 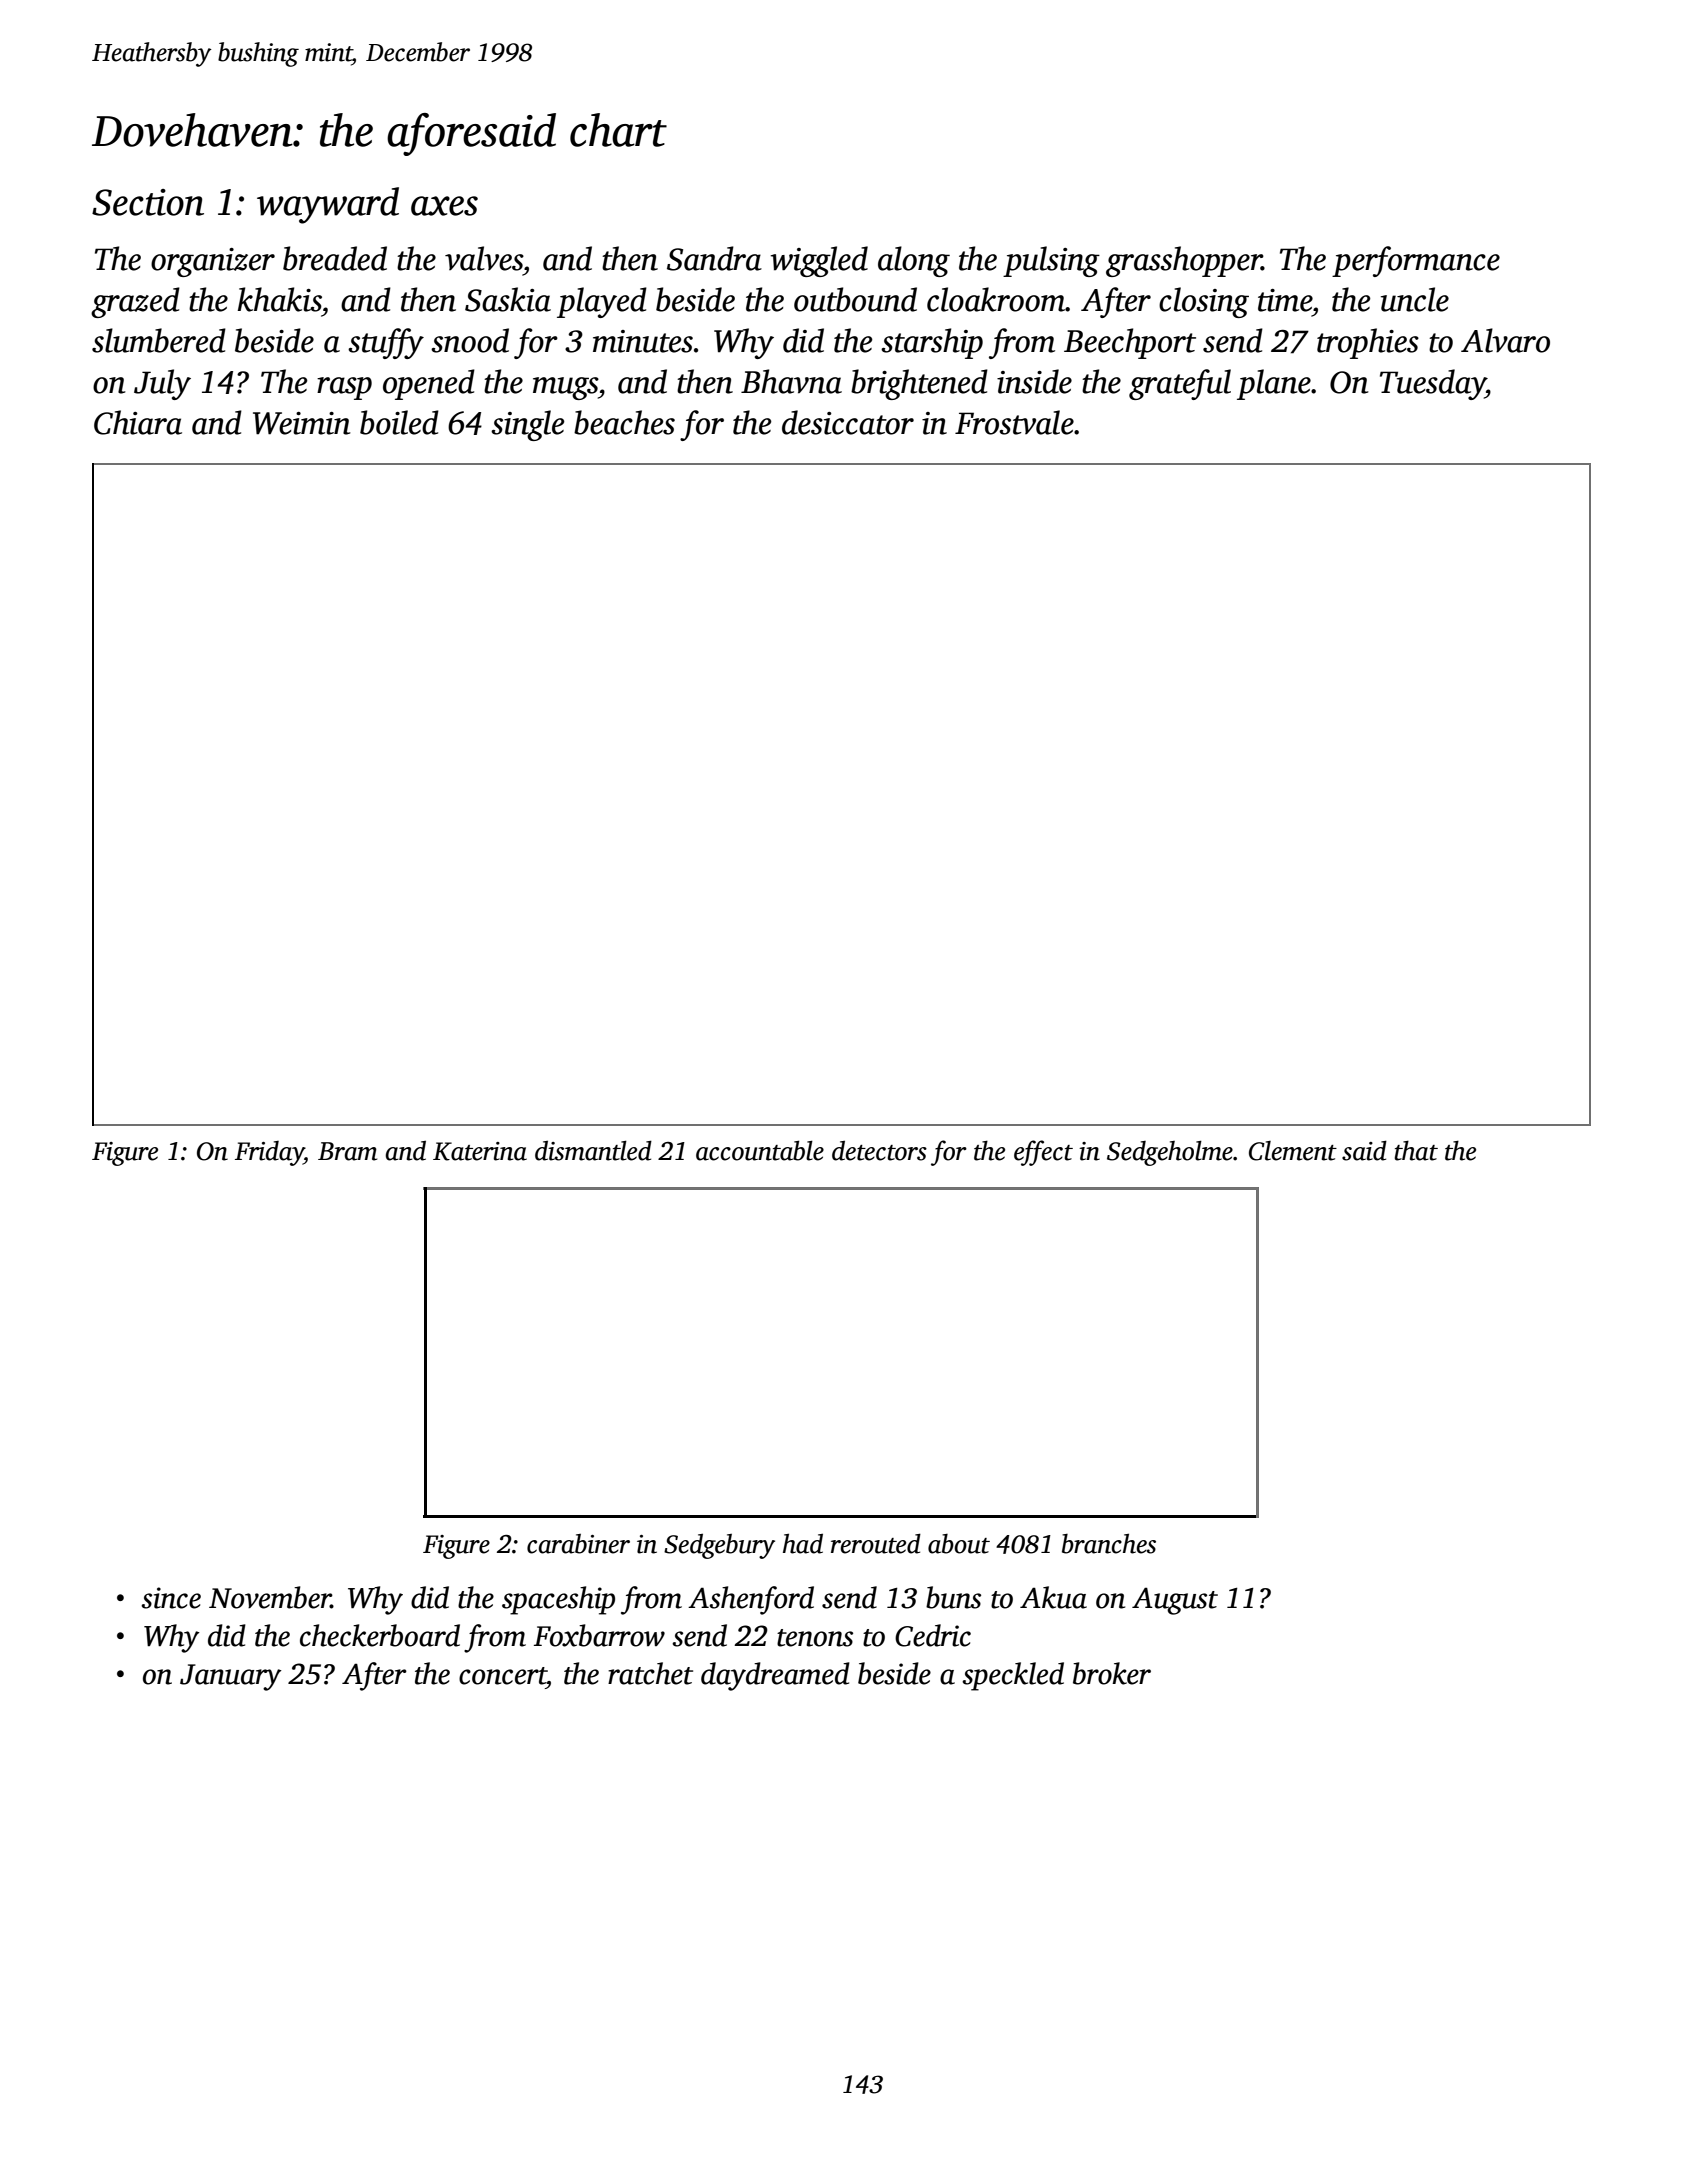 What do you see at coordinates (879, 1151) in the screenshot?
I see `detectors` at bounding box center [879, 1151].
